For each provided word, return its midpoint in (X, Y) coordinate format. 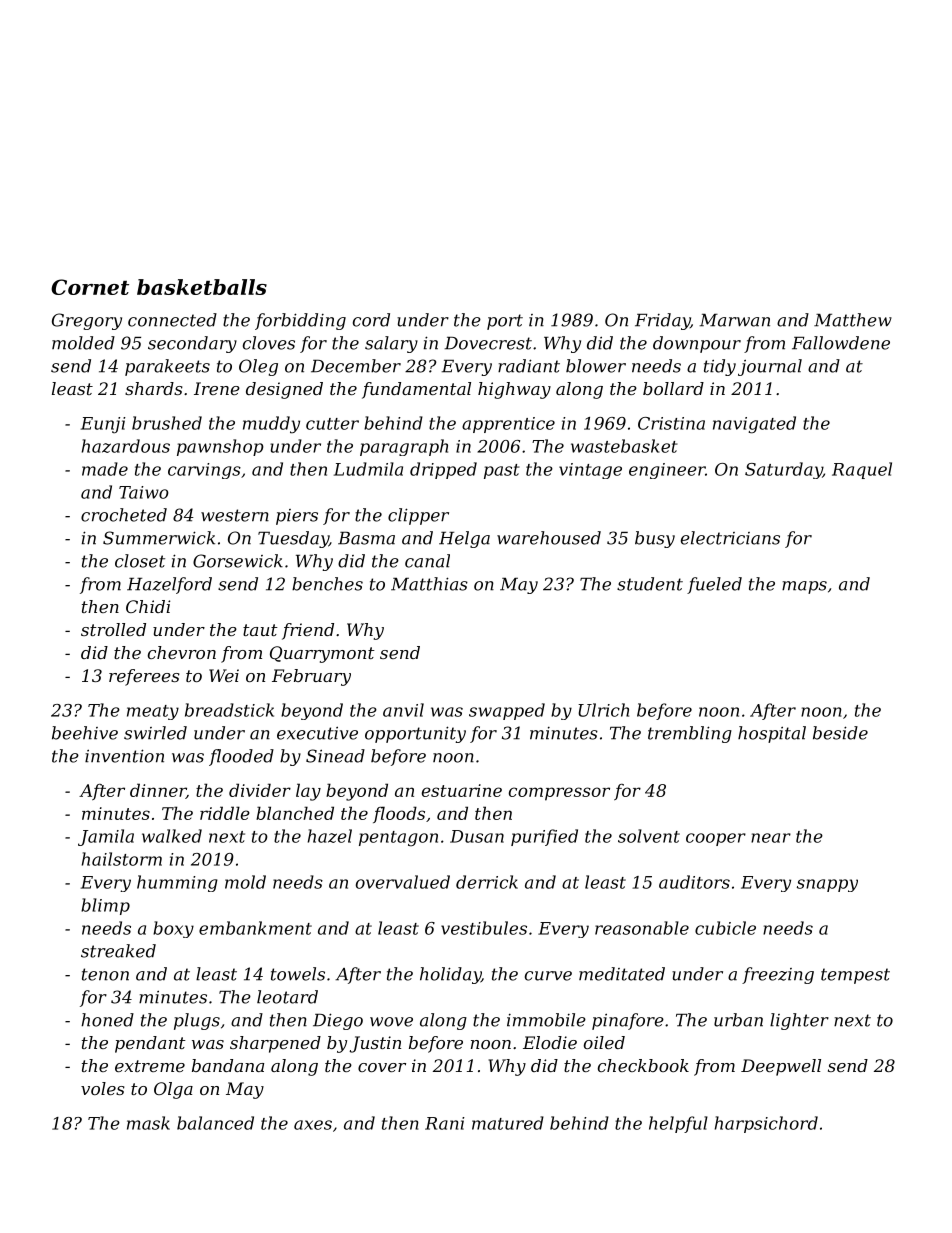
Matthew (853, 320)
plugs (197, 1021)
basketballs (202, 287)
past (502, 471)
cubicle (725, 928)
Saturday (784, 470)
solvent (649, 836)
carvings (204, 471)
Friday (662, 321)
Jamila (106, 837)
